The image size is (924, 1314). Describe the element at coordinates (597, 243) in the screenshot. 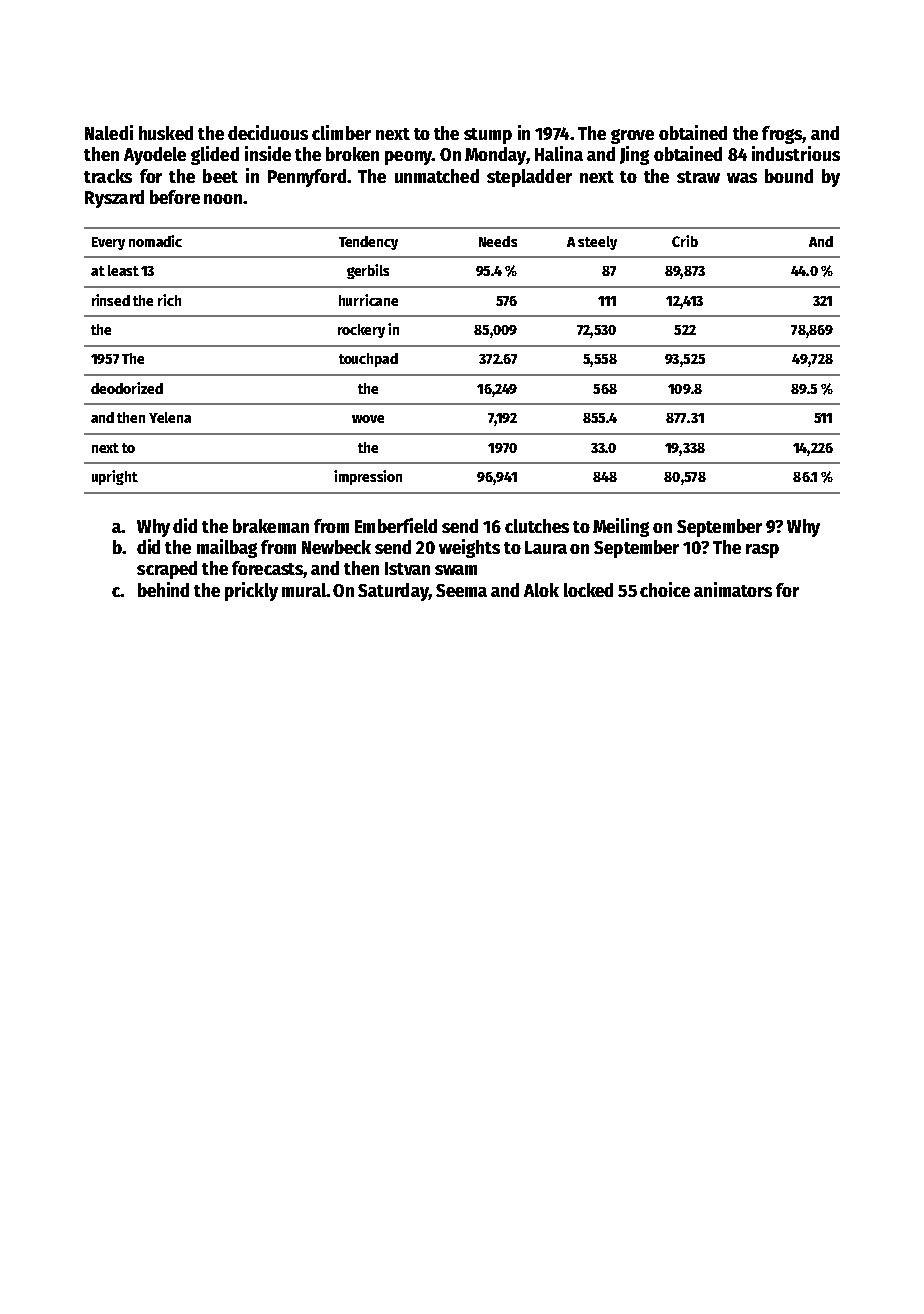

I see `steely` at that location.
